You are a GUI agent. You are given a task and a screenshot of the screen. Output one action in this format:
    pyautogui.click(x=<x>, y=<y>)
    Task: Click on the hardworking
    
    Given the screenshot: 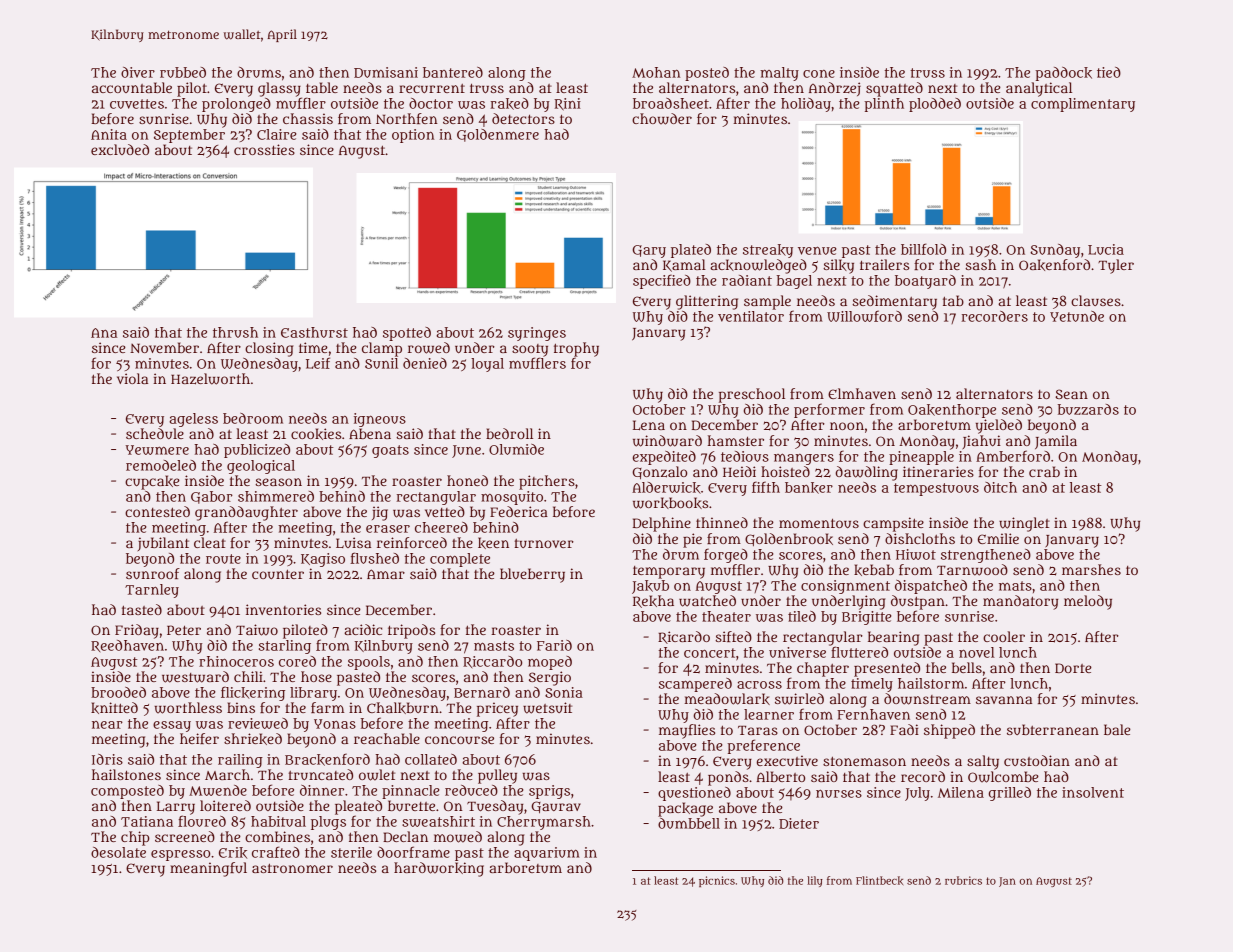 What is the action you would take?
    pyautogui.click(x=439, y=869)
